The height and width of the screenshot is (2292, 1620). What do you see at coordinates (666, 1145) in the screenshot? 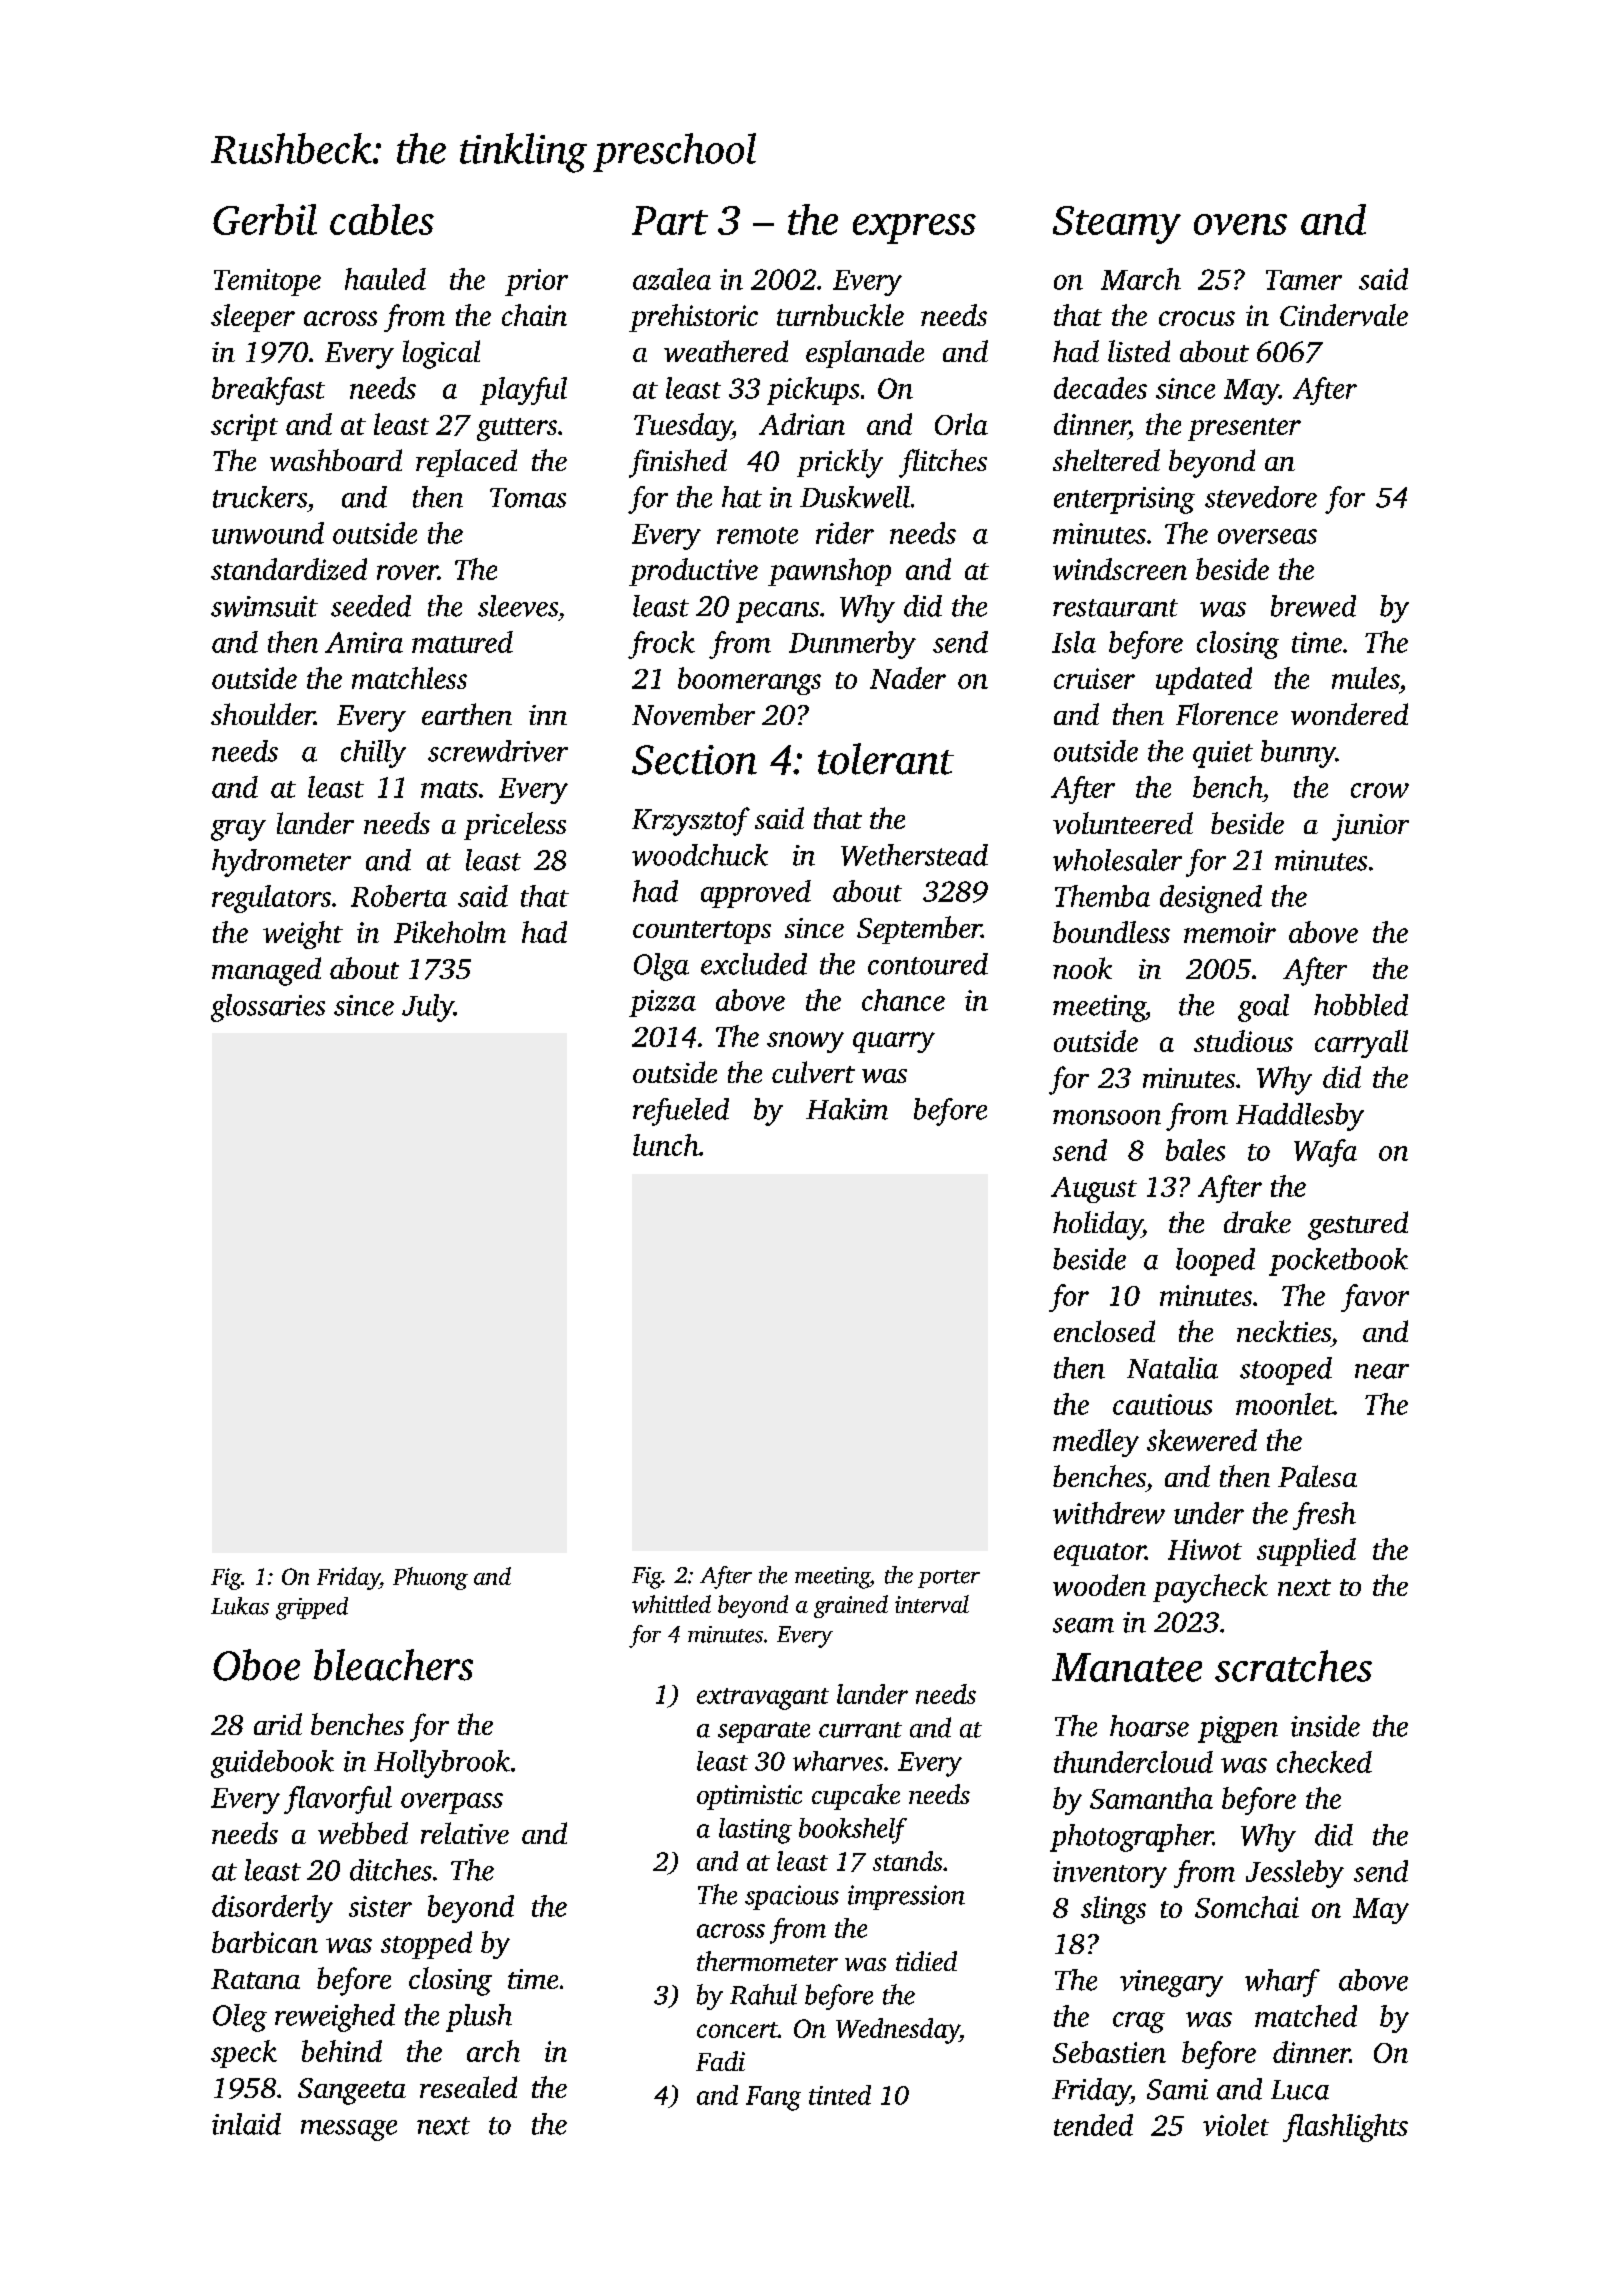
I see `lunch` at bounding box center [666, 1145].
